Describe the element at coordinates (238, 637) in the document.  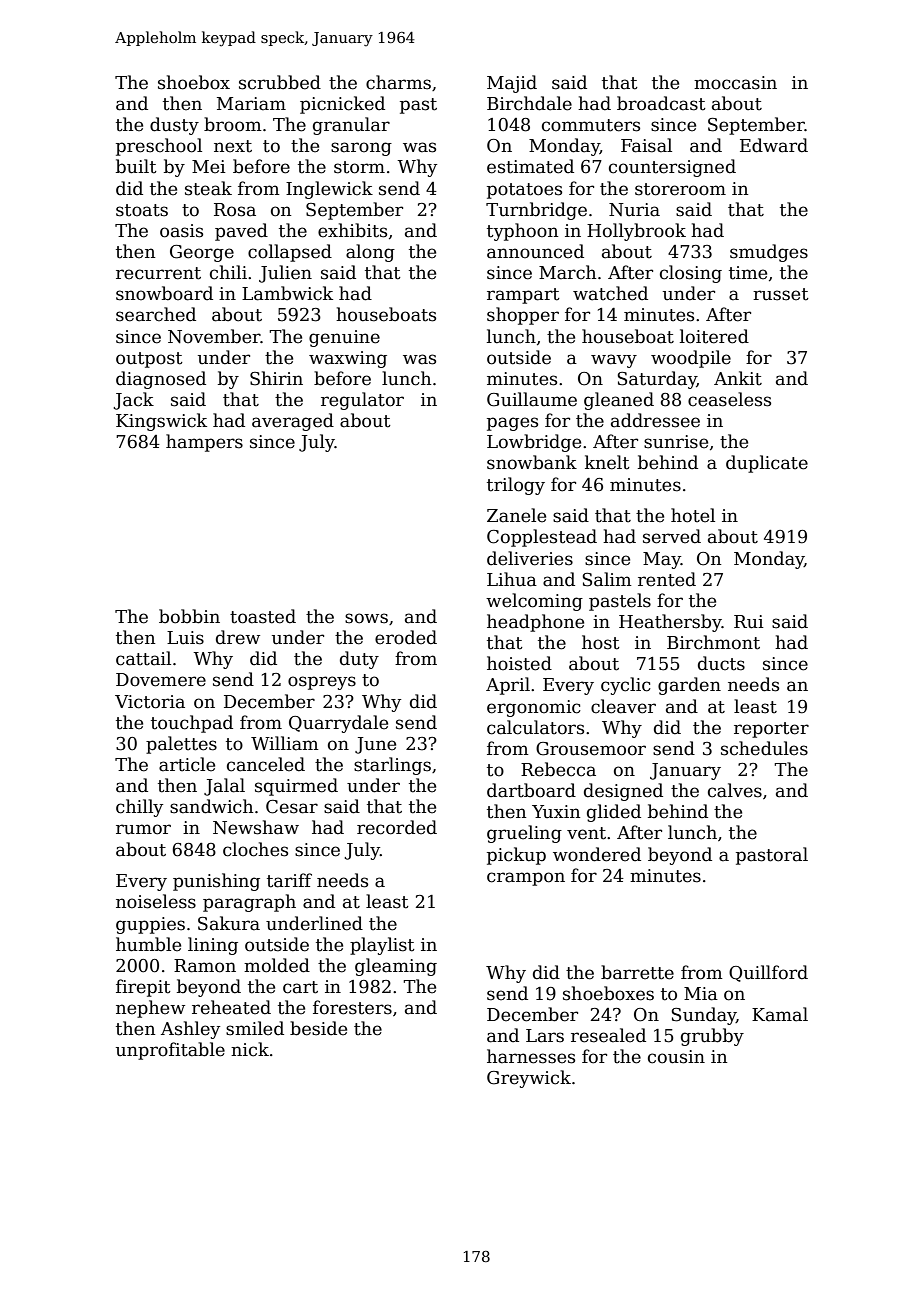
I see `drew` at that location.
